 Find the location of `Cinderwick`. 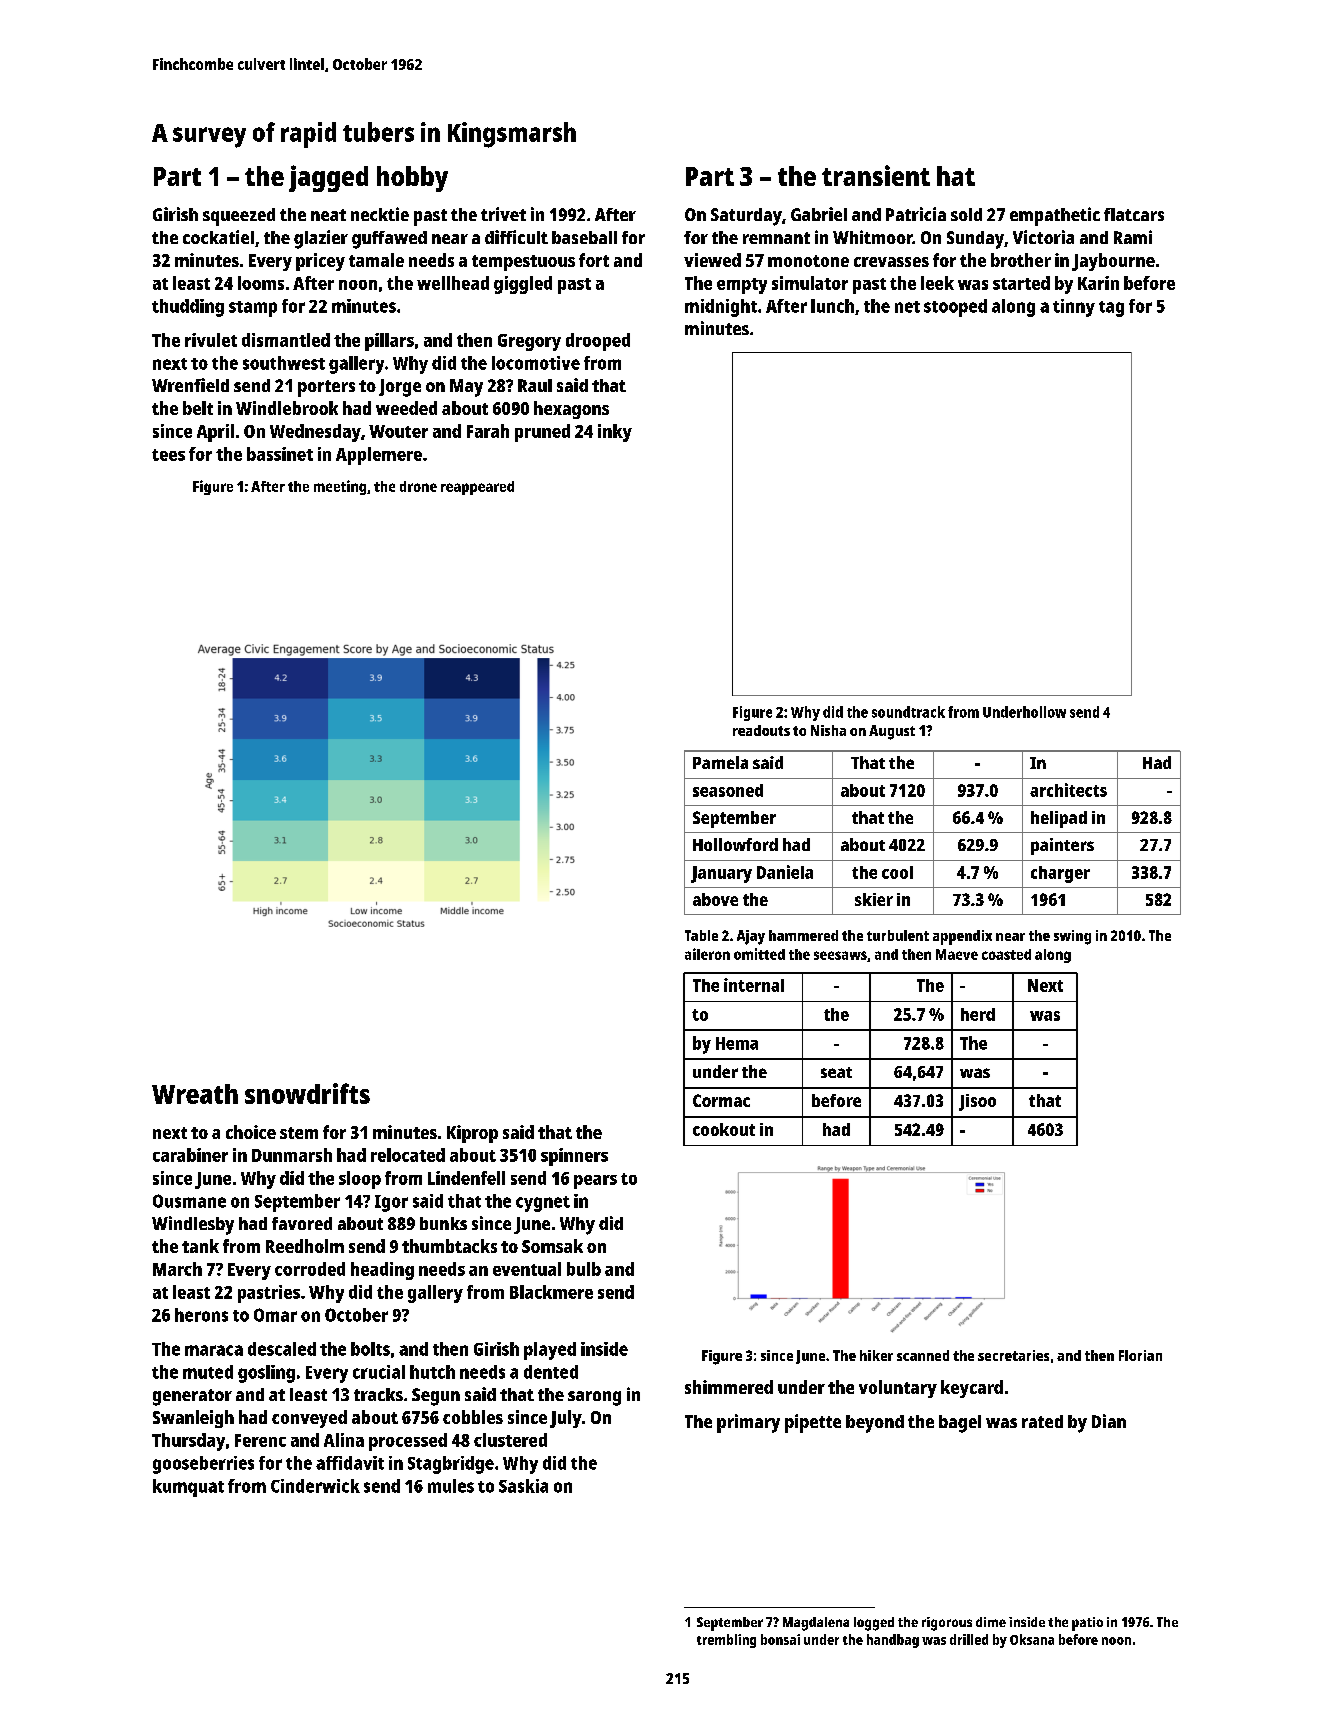

Cinderwick is located at coordinates (315, 1486).
